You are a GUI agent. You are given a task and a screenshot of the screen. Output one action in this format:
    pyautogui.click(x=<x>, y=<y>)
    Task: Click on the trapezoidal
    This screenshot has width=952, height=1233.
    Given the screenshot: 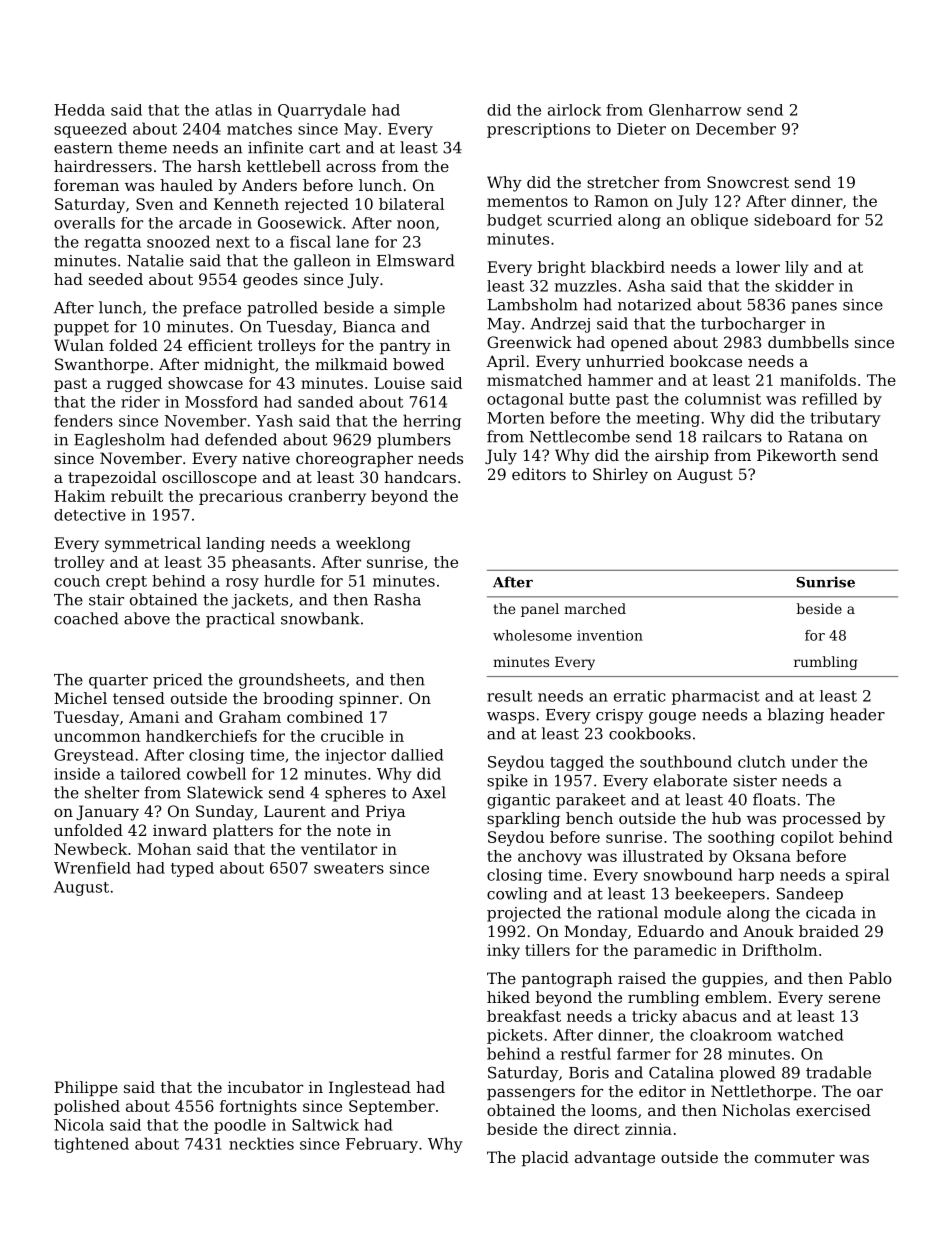 What is the action you would take?
    pyautogui.click(x=112, y=478)
